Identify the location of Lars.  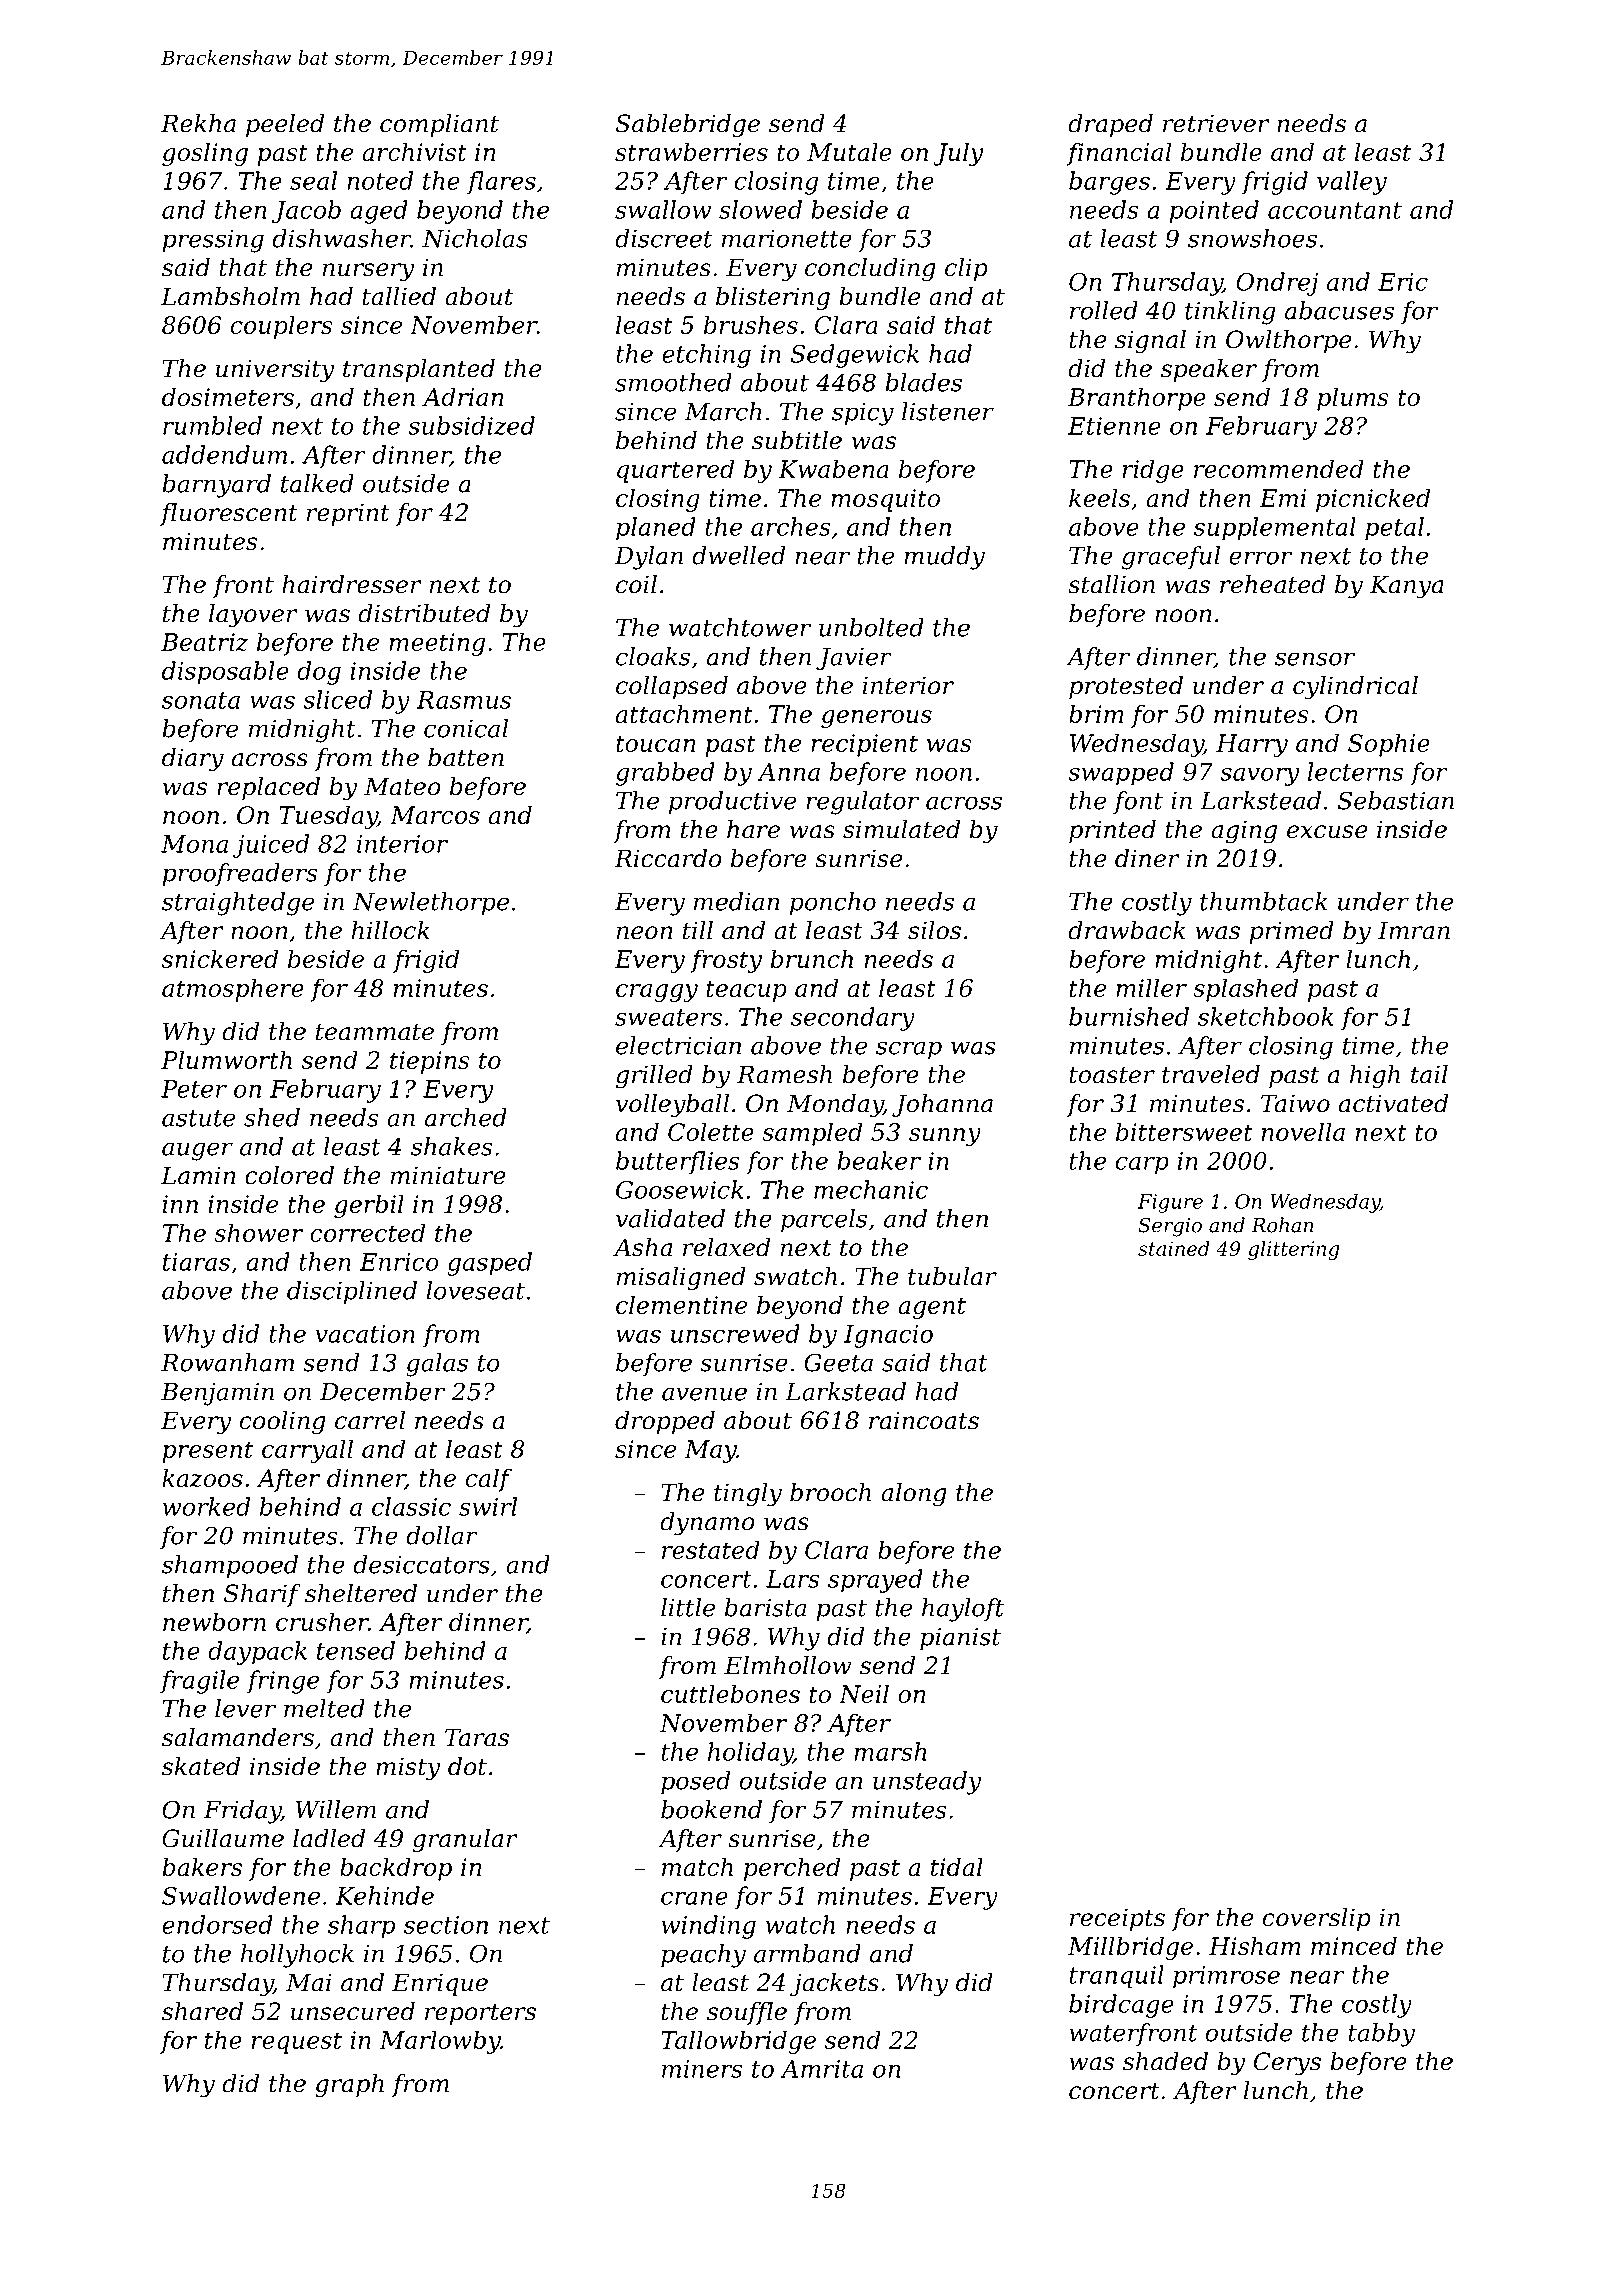
(793, 1579).
